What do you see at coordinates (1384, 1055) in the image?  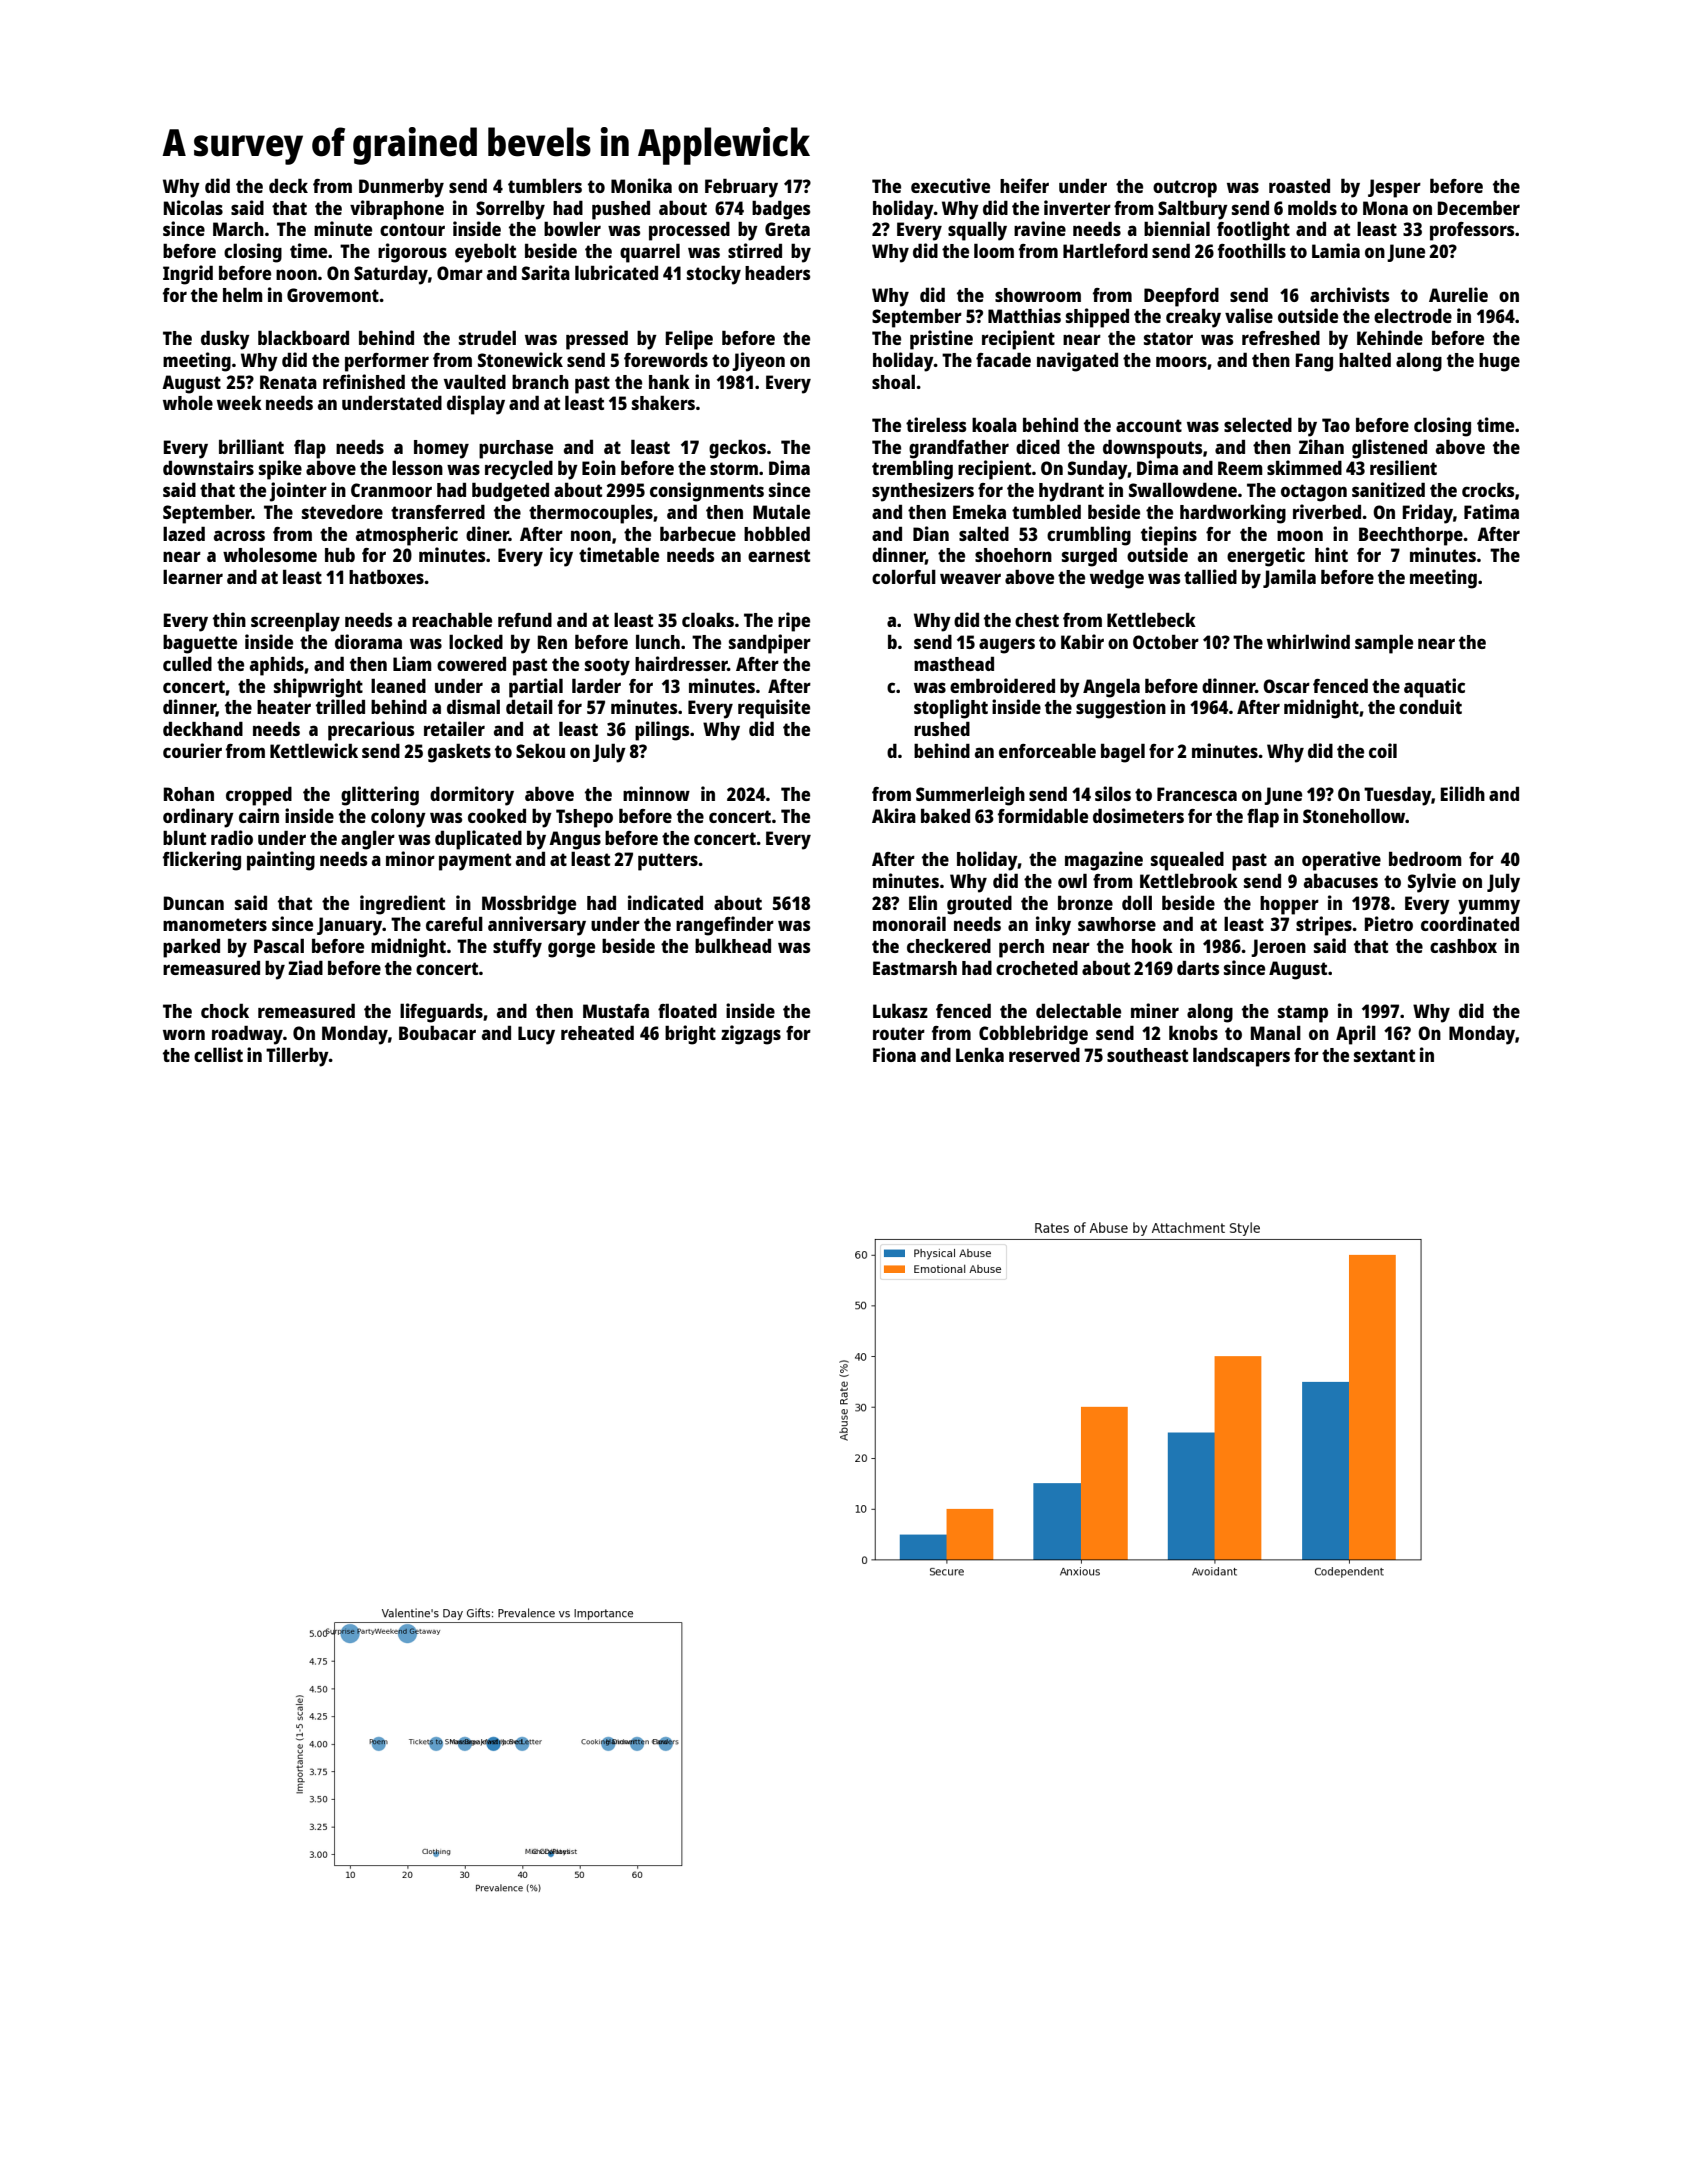 I see `sextant` at bounding box center [1384, 1055].
